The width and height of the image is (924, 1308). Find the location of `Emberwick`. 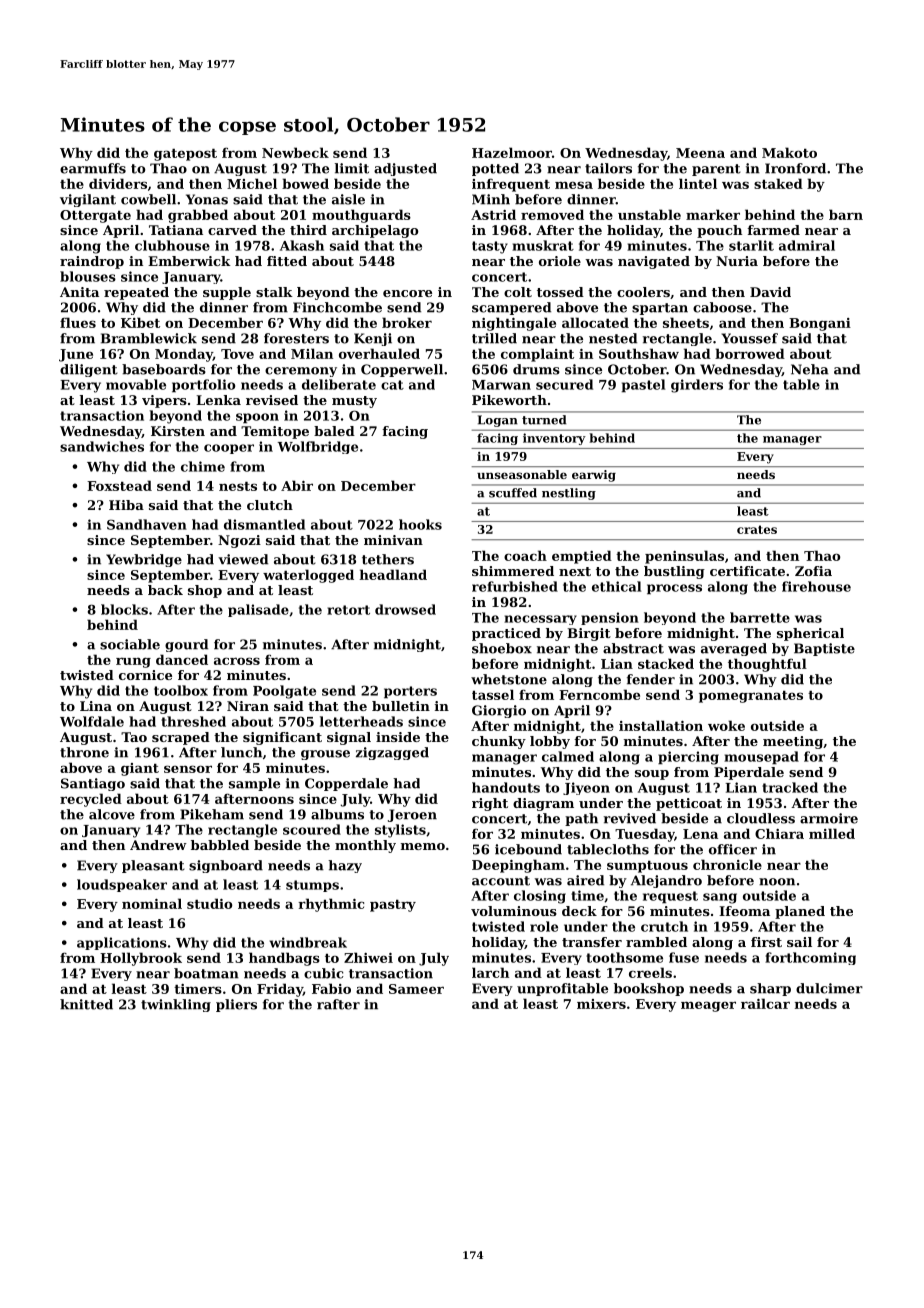

Emberwick is located at coordinates (189, 261).
